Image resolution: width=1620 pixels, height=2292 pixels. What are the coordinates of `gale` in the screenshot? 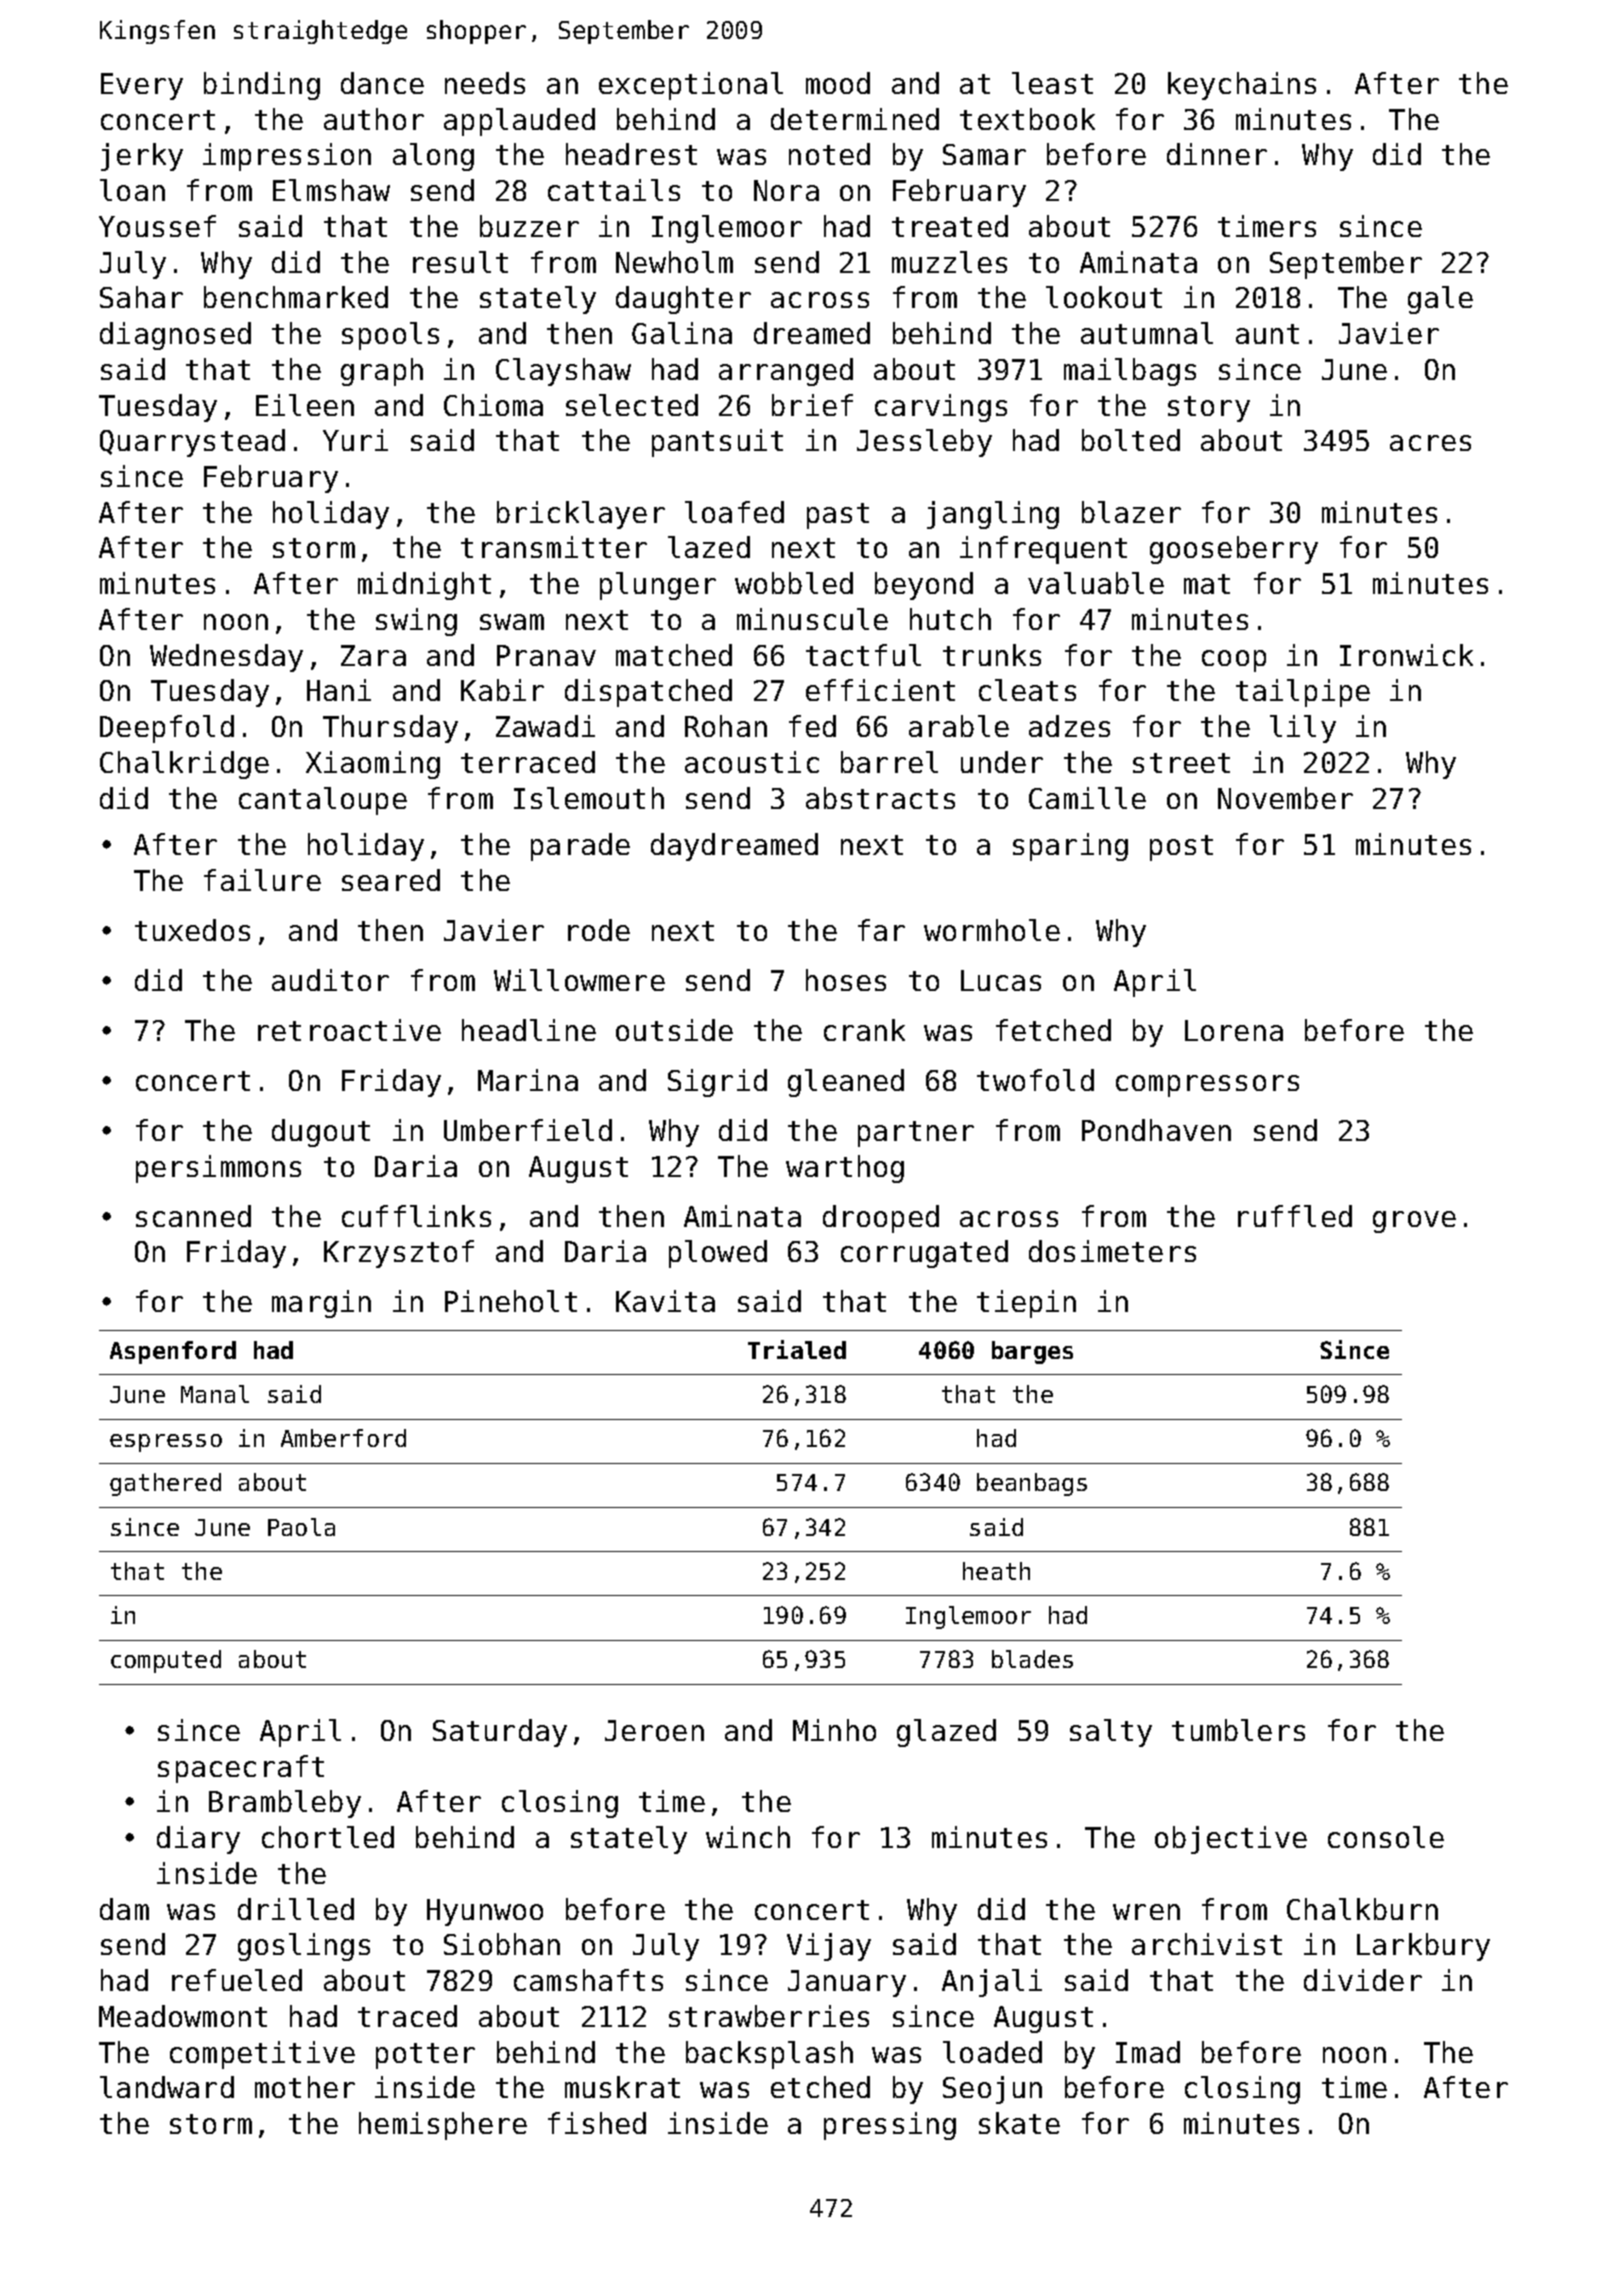 It's located at (1440, 300).
